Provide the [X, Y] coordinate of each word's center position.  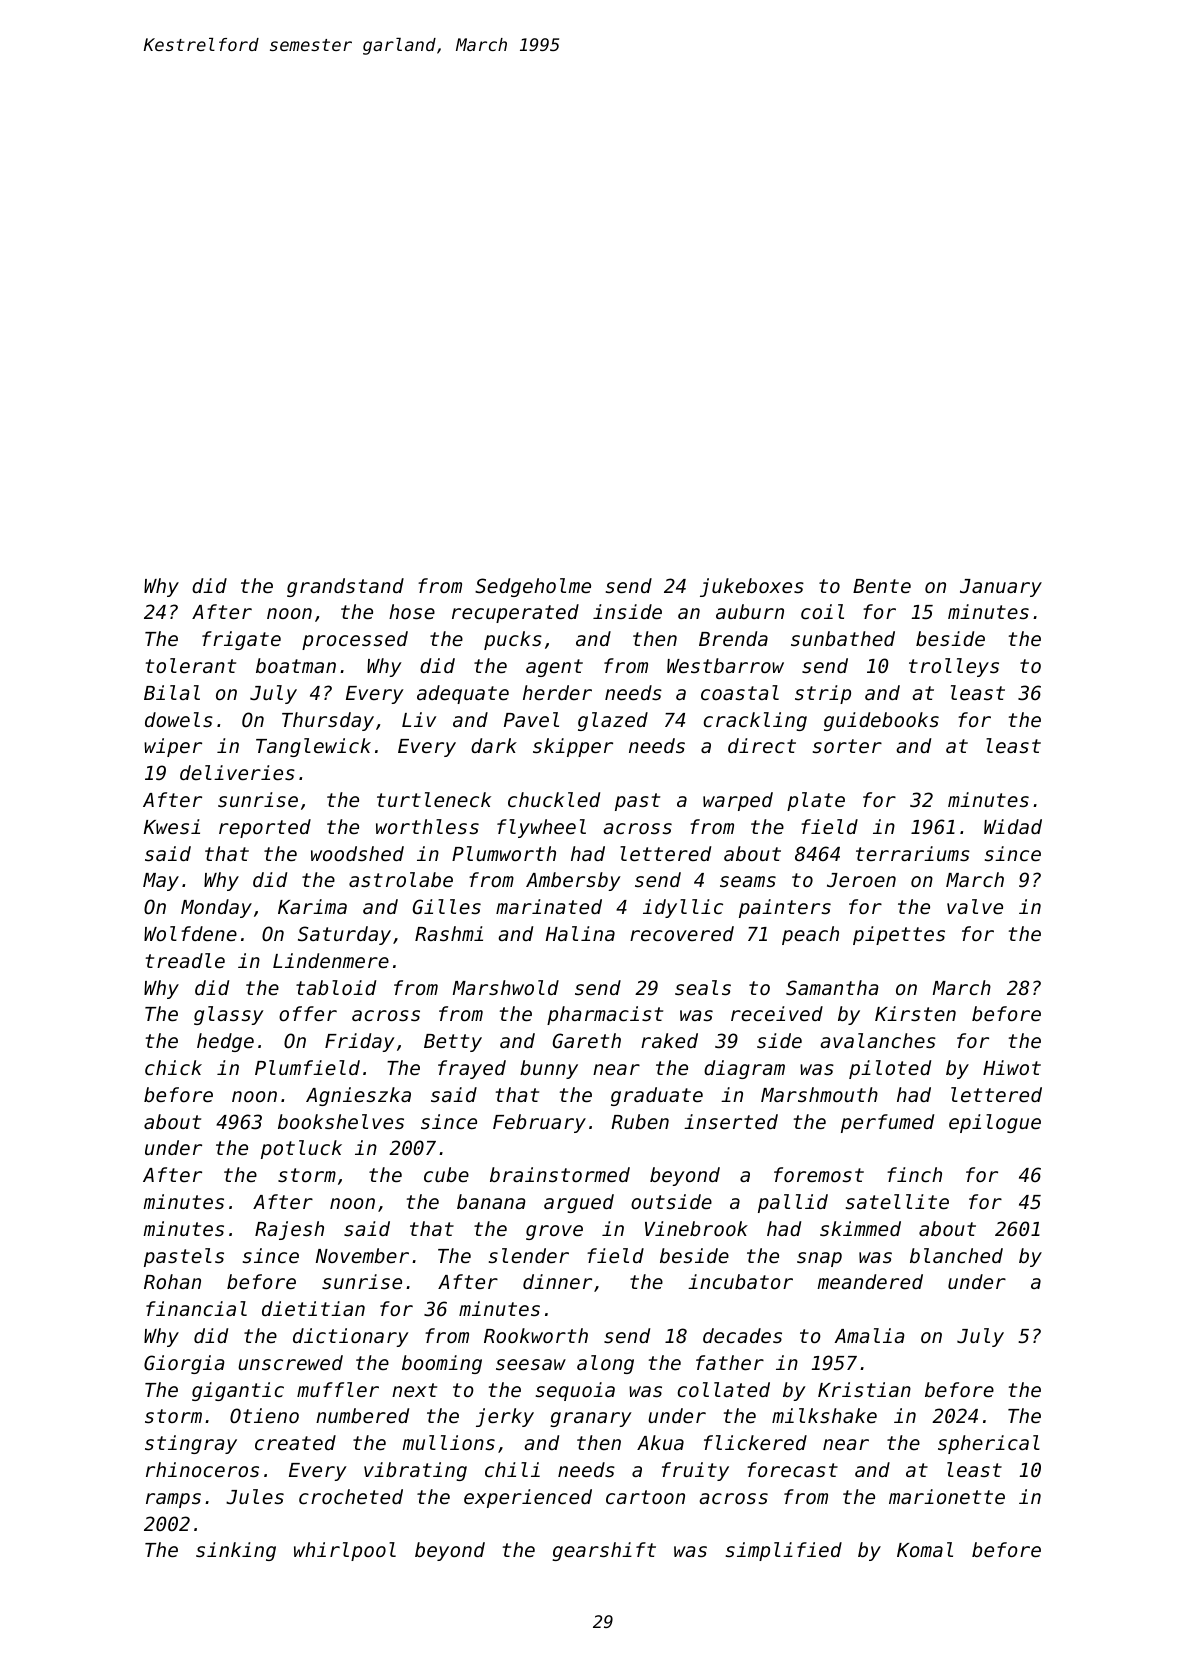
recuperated [515, 613]
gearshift [604, 1551]
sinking [236, 1551]
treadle [185, 960]
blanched [956, 1255]
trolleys [954, 667]
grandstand [345, 587]
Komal [925, 1549]
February [539, 1123]
